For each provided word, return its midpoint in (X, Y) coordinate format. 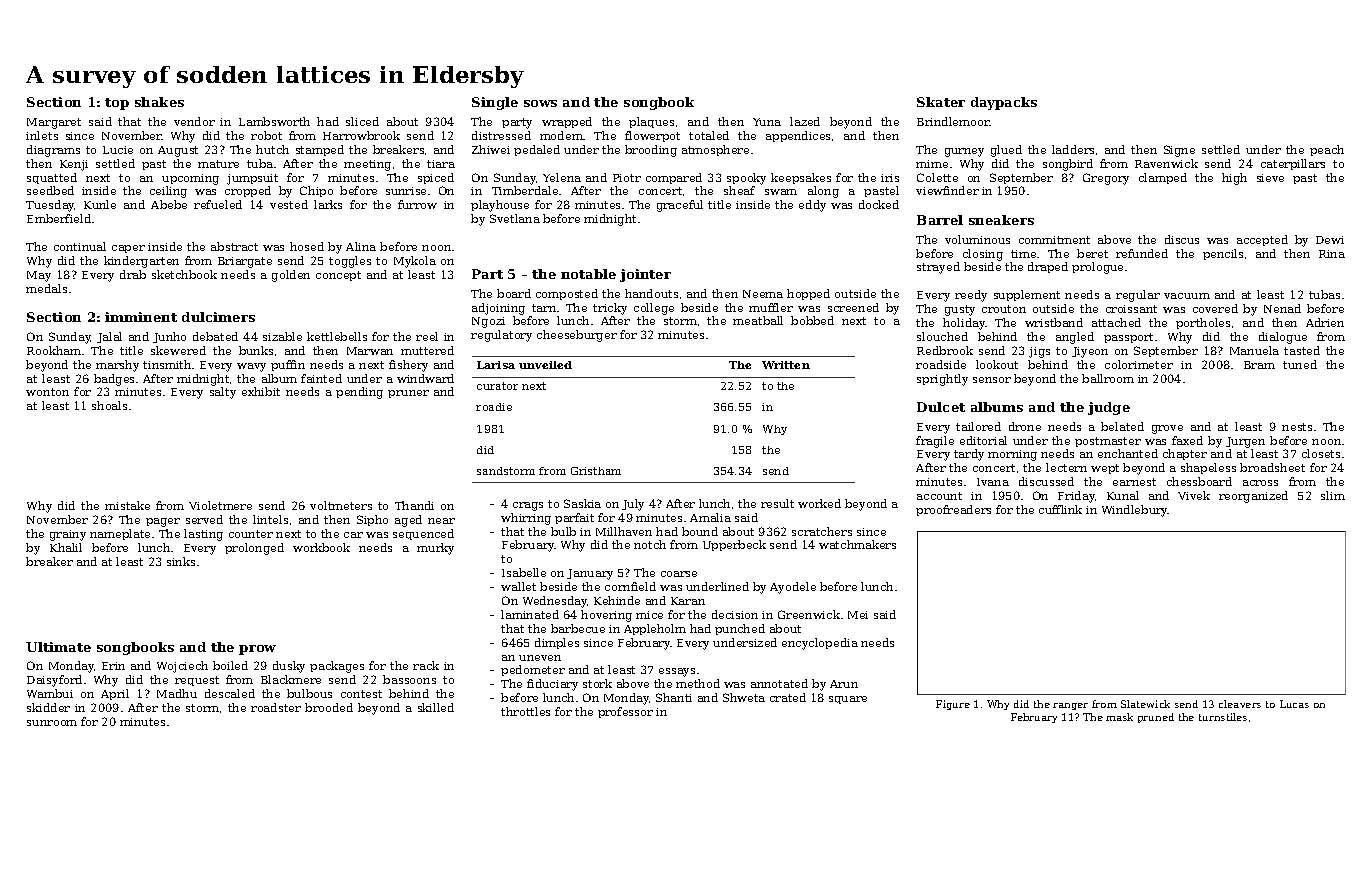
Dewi (1330, 240)
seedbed (50, 190)
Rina (1332, 254)
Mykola (415, 262)
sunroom (52, 723)
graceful (680, 206)
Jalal (109, 337)
